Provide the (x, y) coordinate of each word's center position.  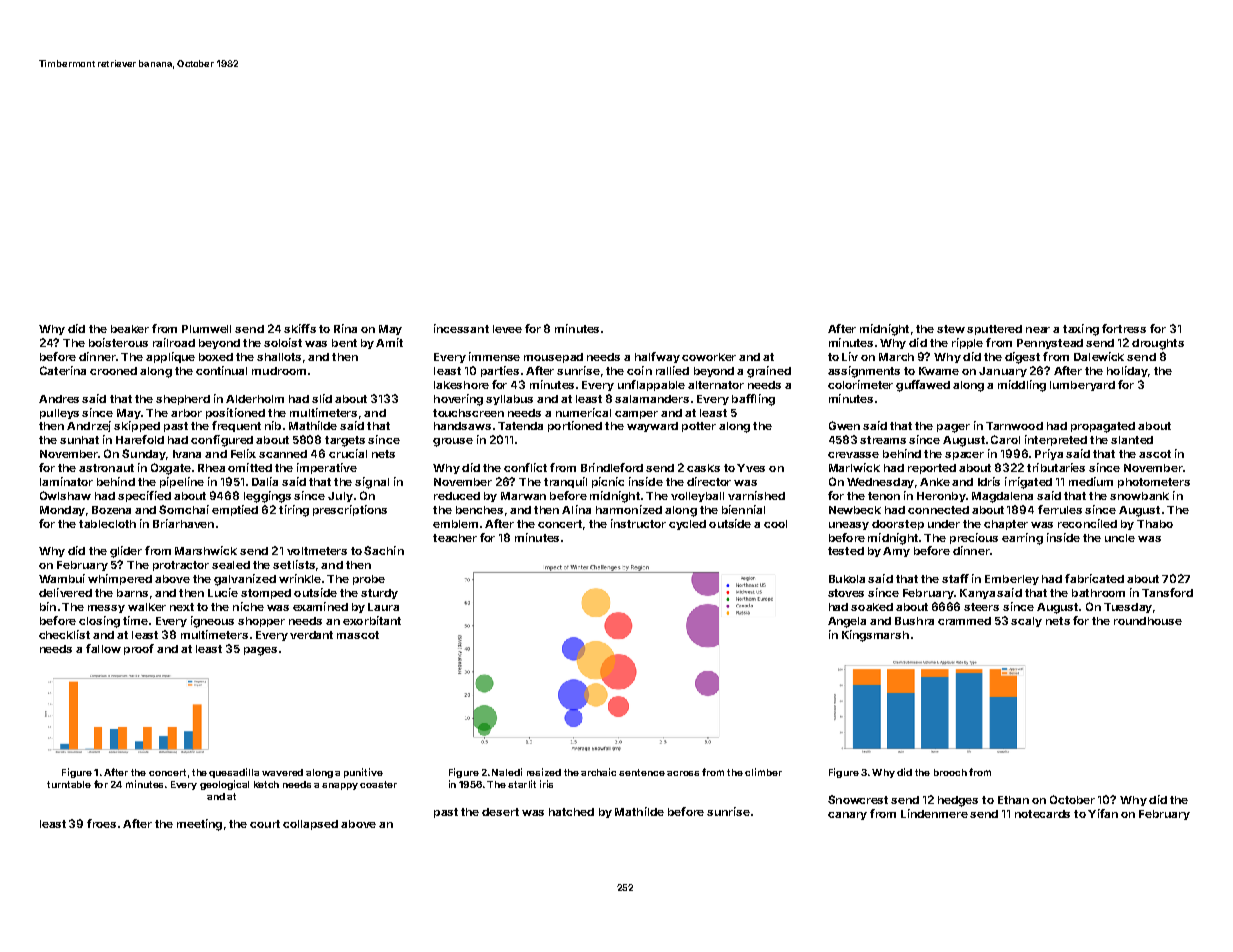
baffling (753, 400)
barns (132, 593)
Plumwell (206, 329)
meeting (199, 825)
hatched (571, 812)
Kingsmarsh (875, 636)
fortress (1124, 328)
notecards (1042, 814)
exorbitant (372, 620)
